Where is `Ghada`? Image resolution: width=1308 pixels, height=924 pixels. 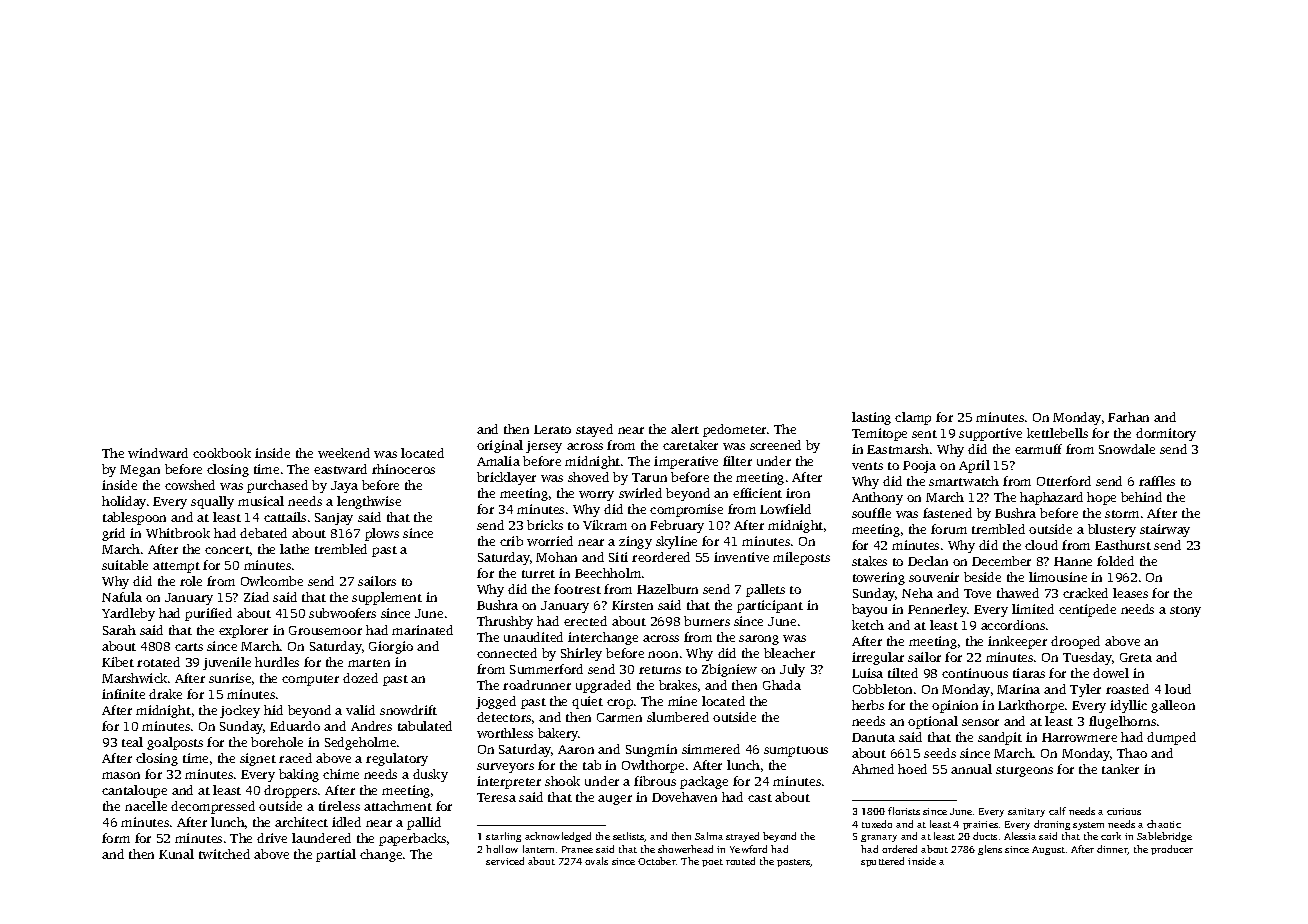 Ghada is located at coordinates (782, 685).
